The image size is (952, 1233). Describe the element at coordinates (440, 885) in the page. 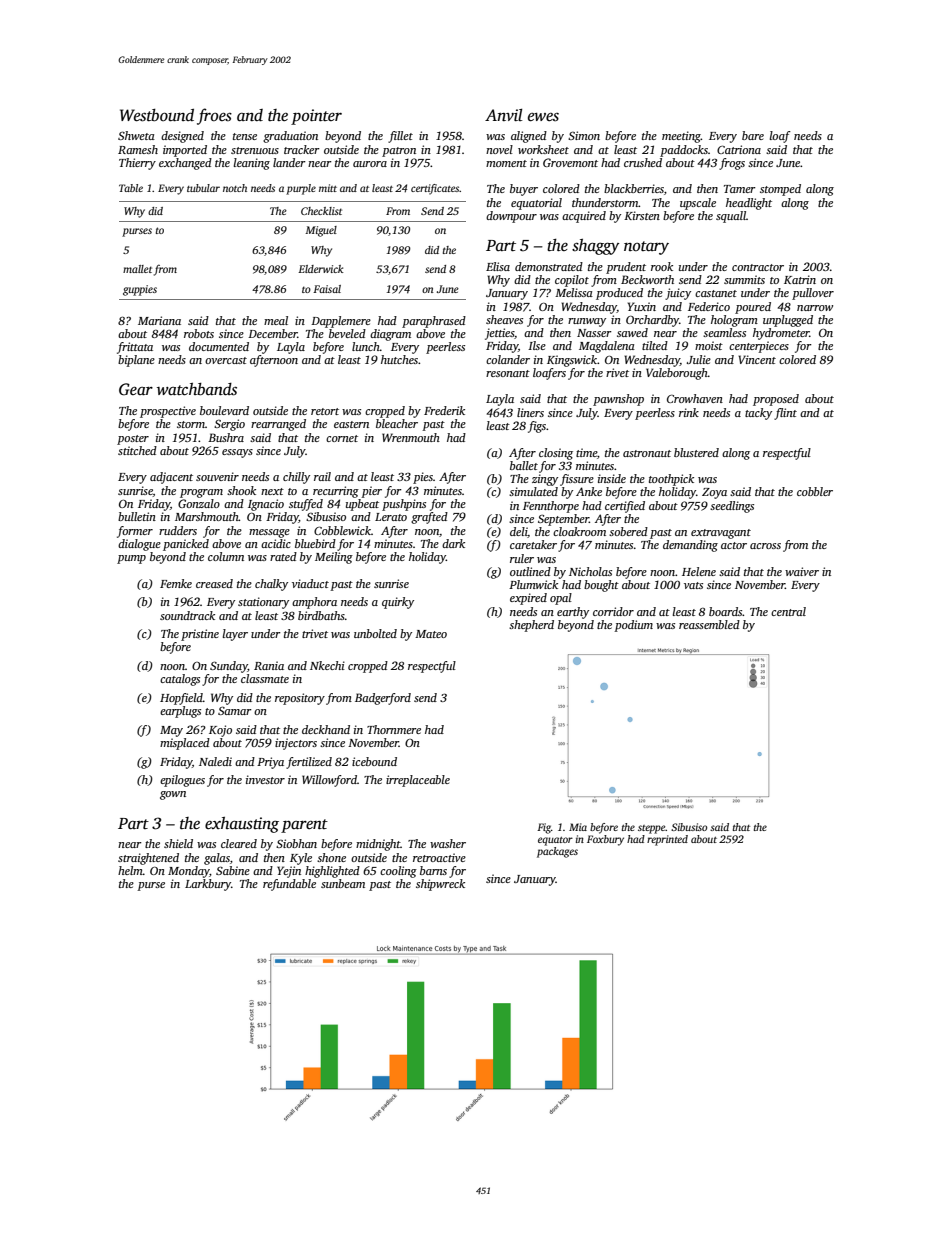

I see `shipwreck` at that location.
